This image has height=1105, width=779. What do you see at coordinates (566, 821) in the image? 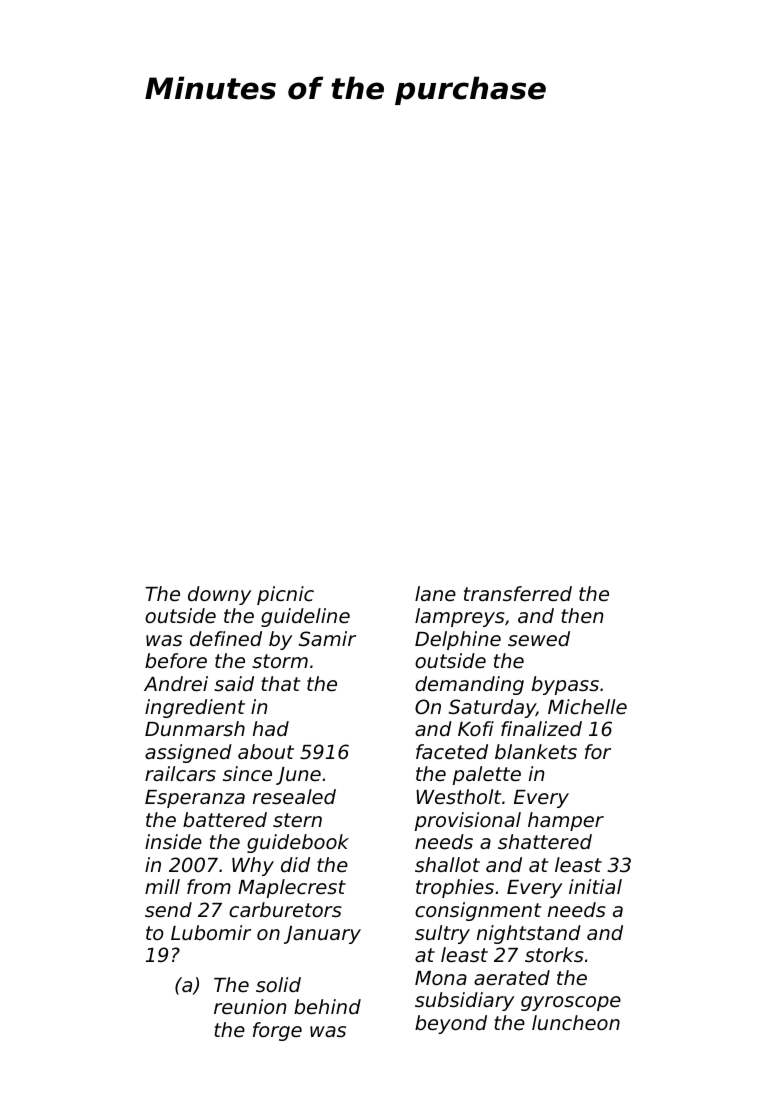
I see `hamper` at bounding box center [566, 821].
